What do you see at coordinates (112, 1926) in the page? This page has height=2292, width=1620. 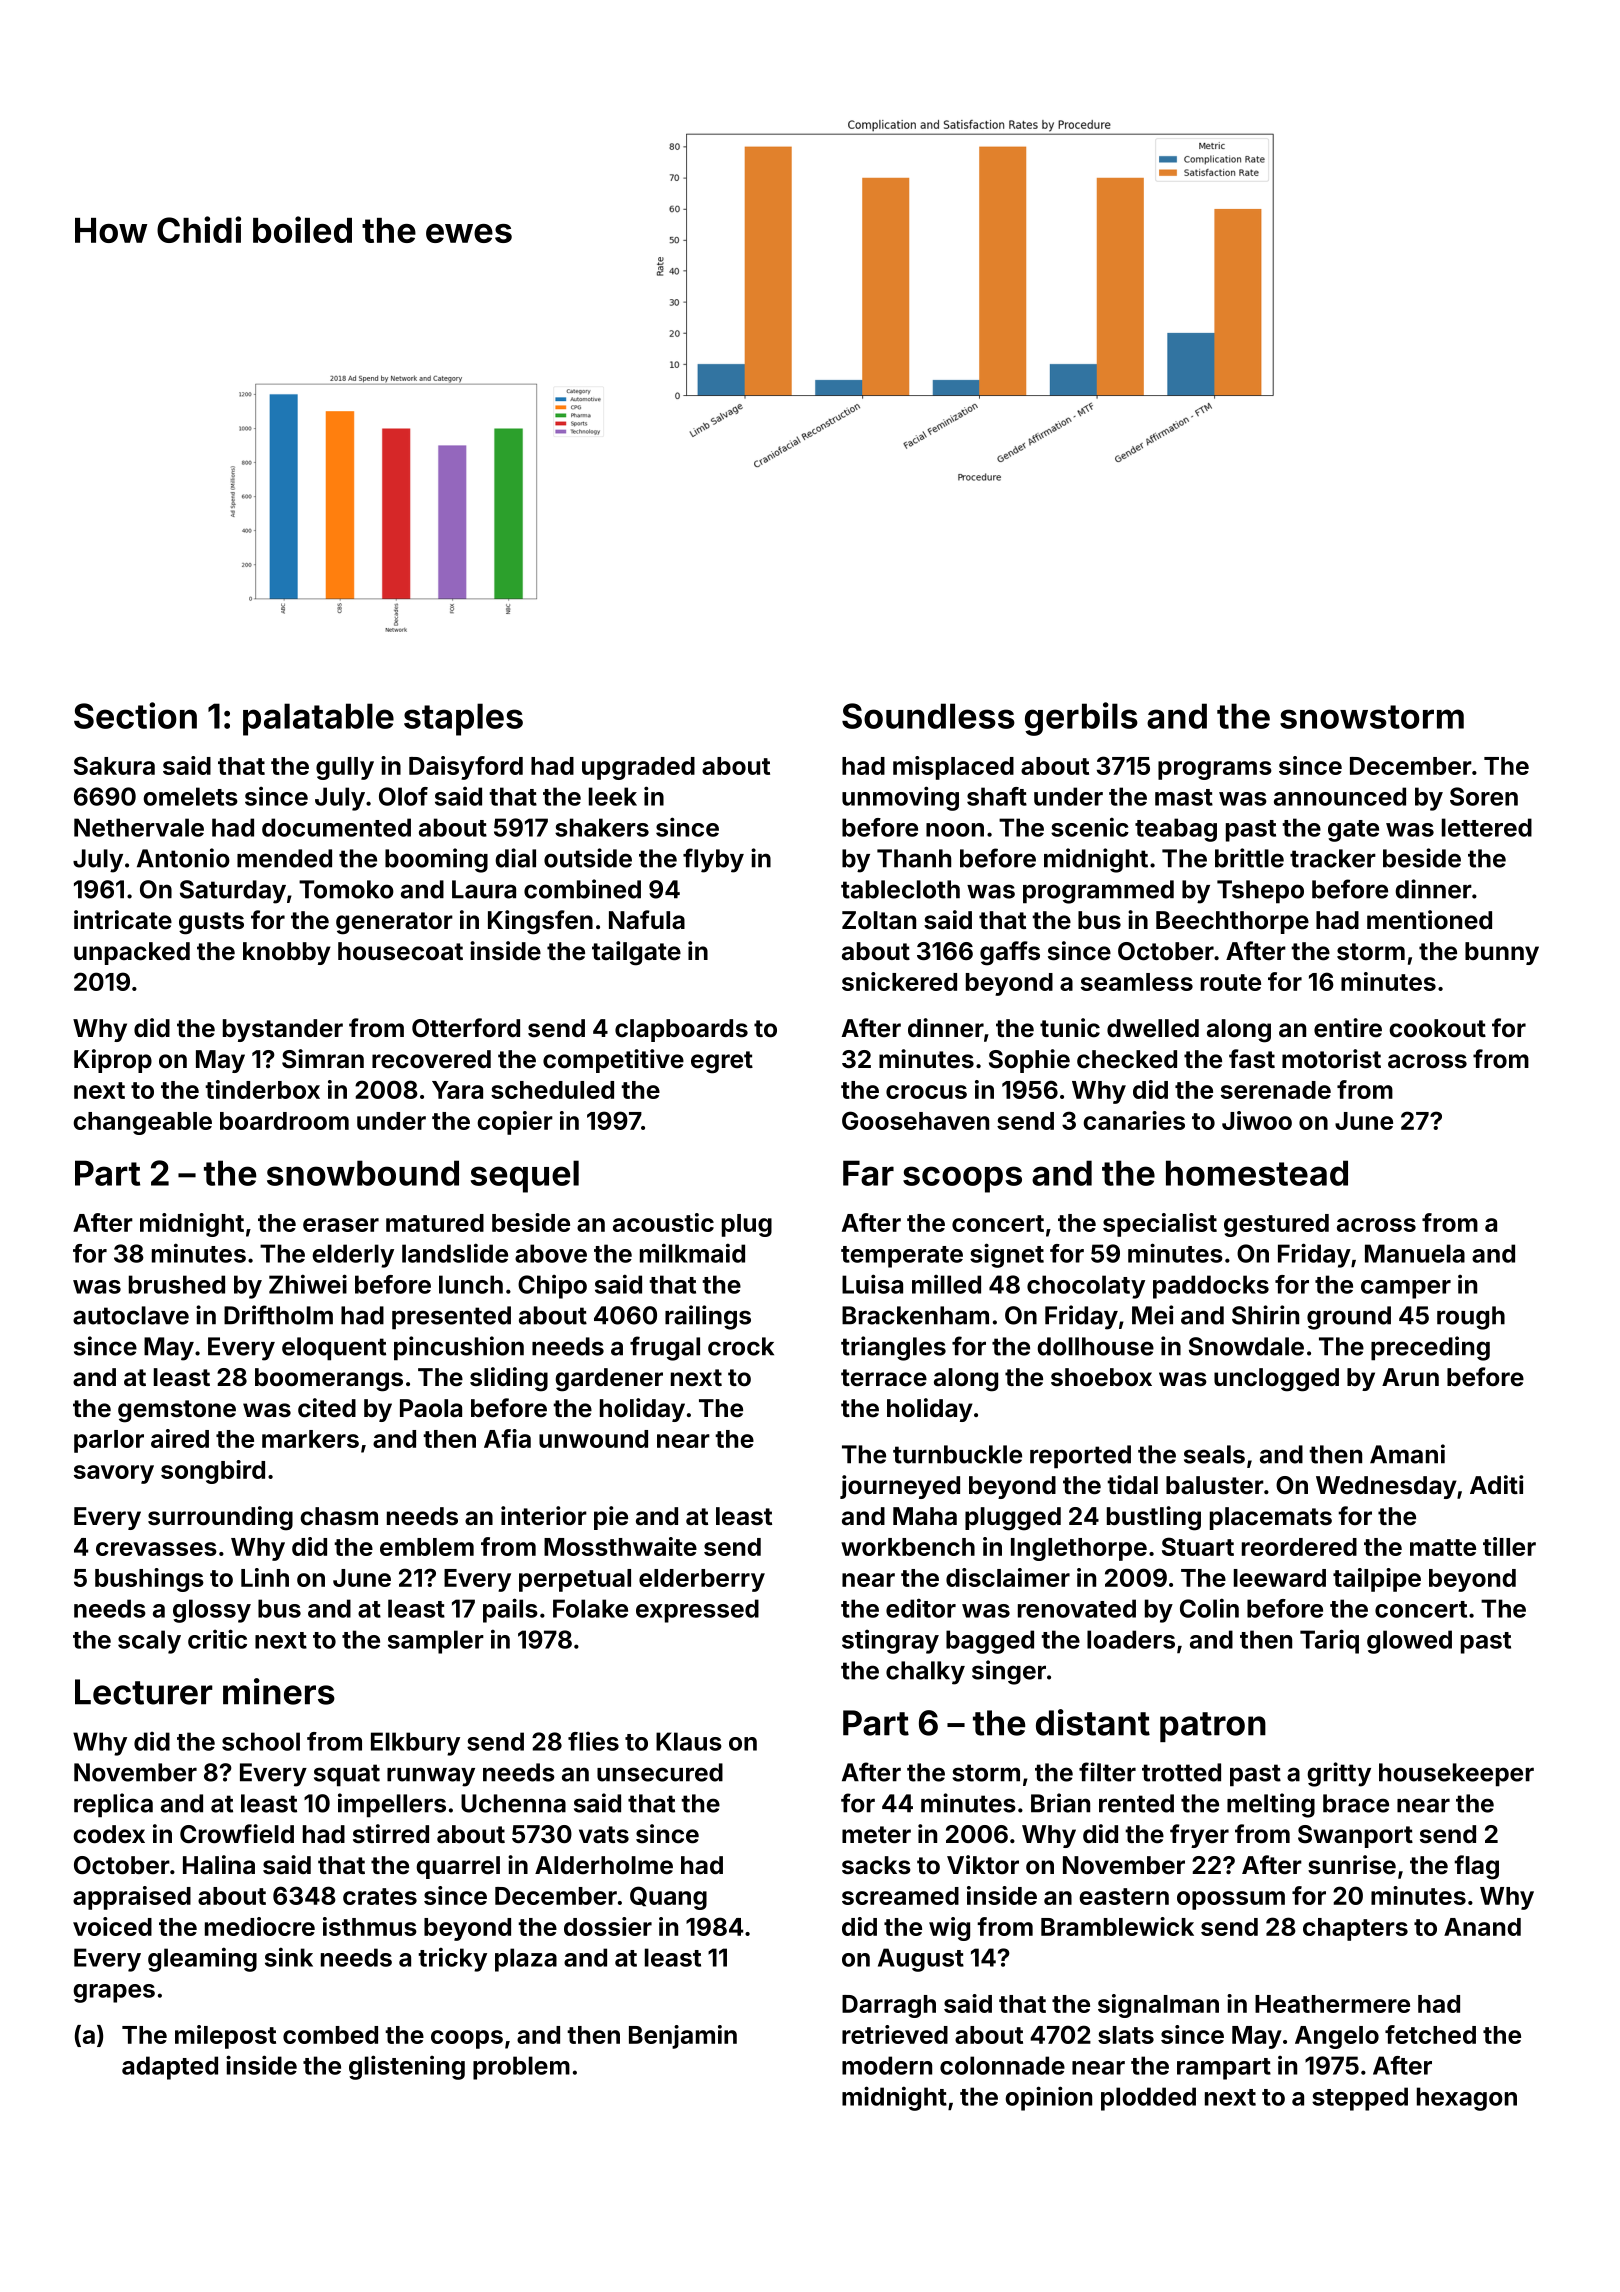 I see `voiced` at bounding box center [112, 1926].
